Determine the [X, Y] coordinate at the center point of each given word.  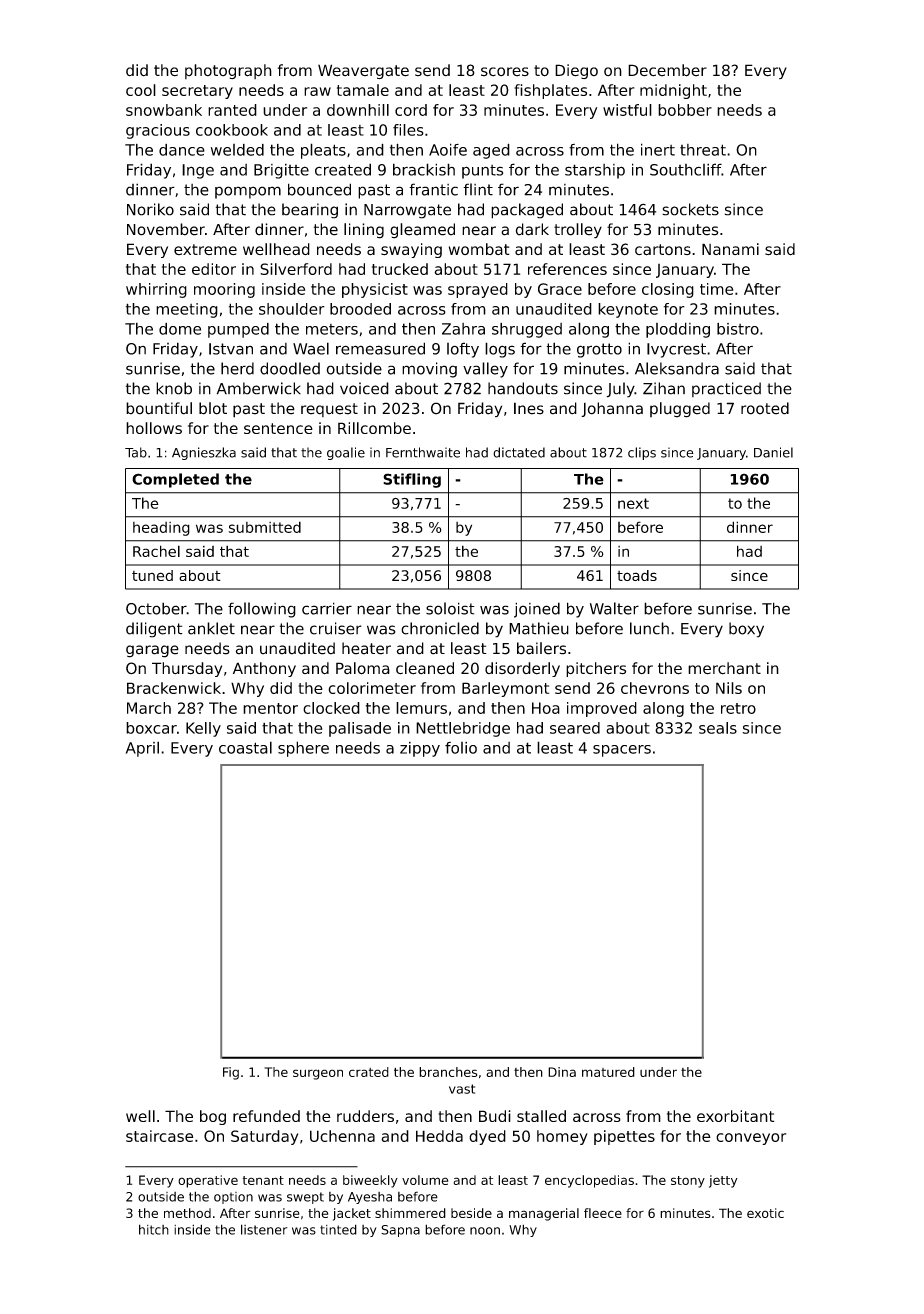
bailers [541, 648]
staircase [159, 1136]
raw [317, 91]
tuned [152, 575]
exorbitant [735, 1116]
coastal [245, 747]
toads [637, 575]
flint [478, 189]
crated [369, 1072]
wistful [627, 110]
